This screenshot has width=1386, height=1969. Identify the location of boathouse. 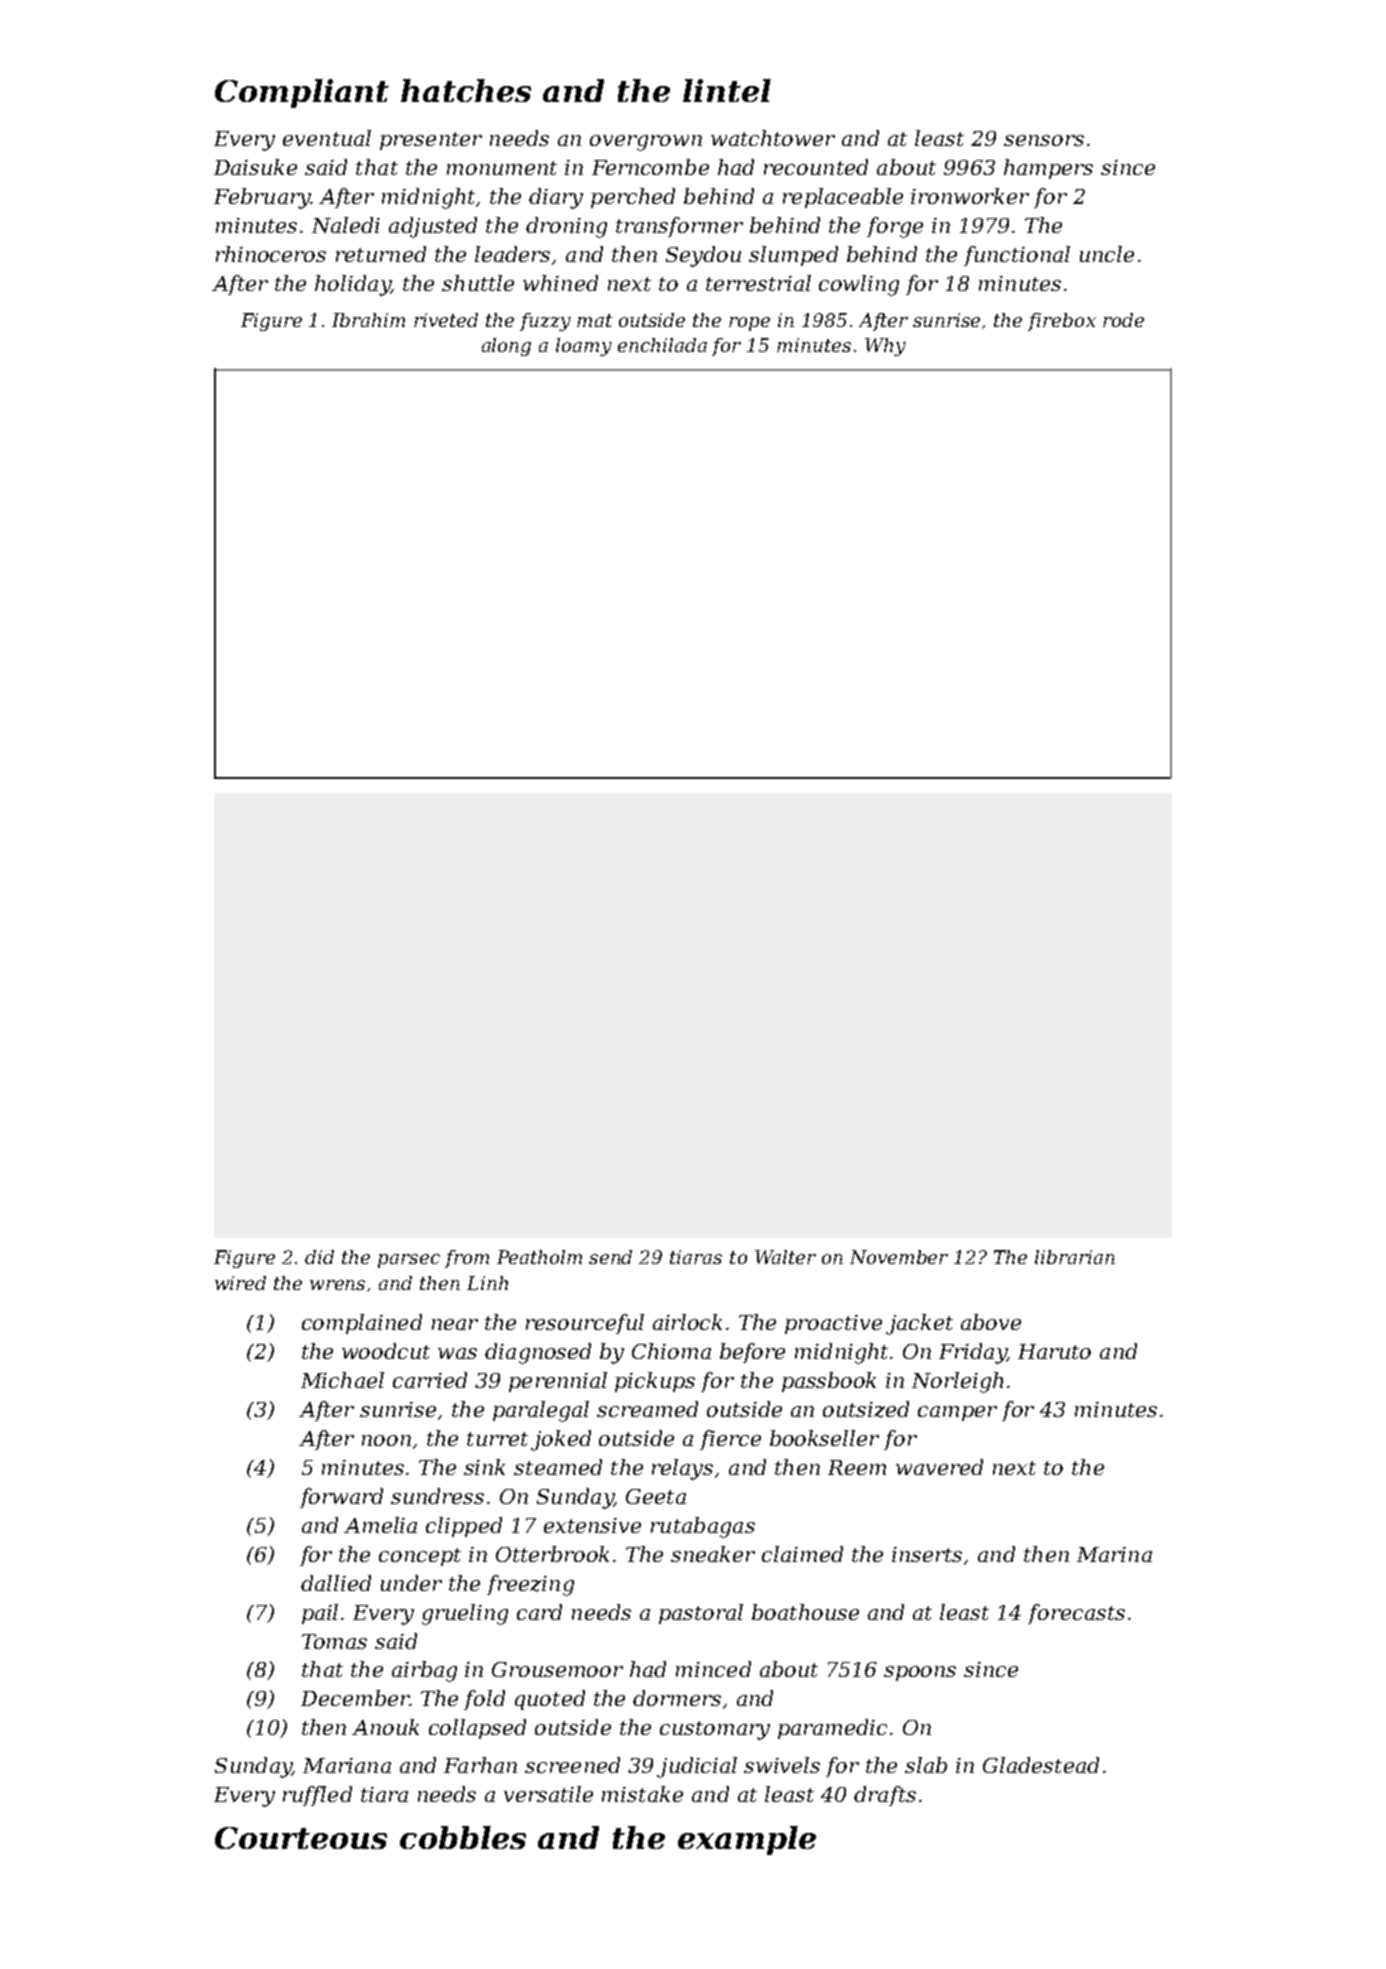
(805, 1612).
